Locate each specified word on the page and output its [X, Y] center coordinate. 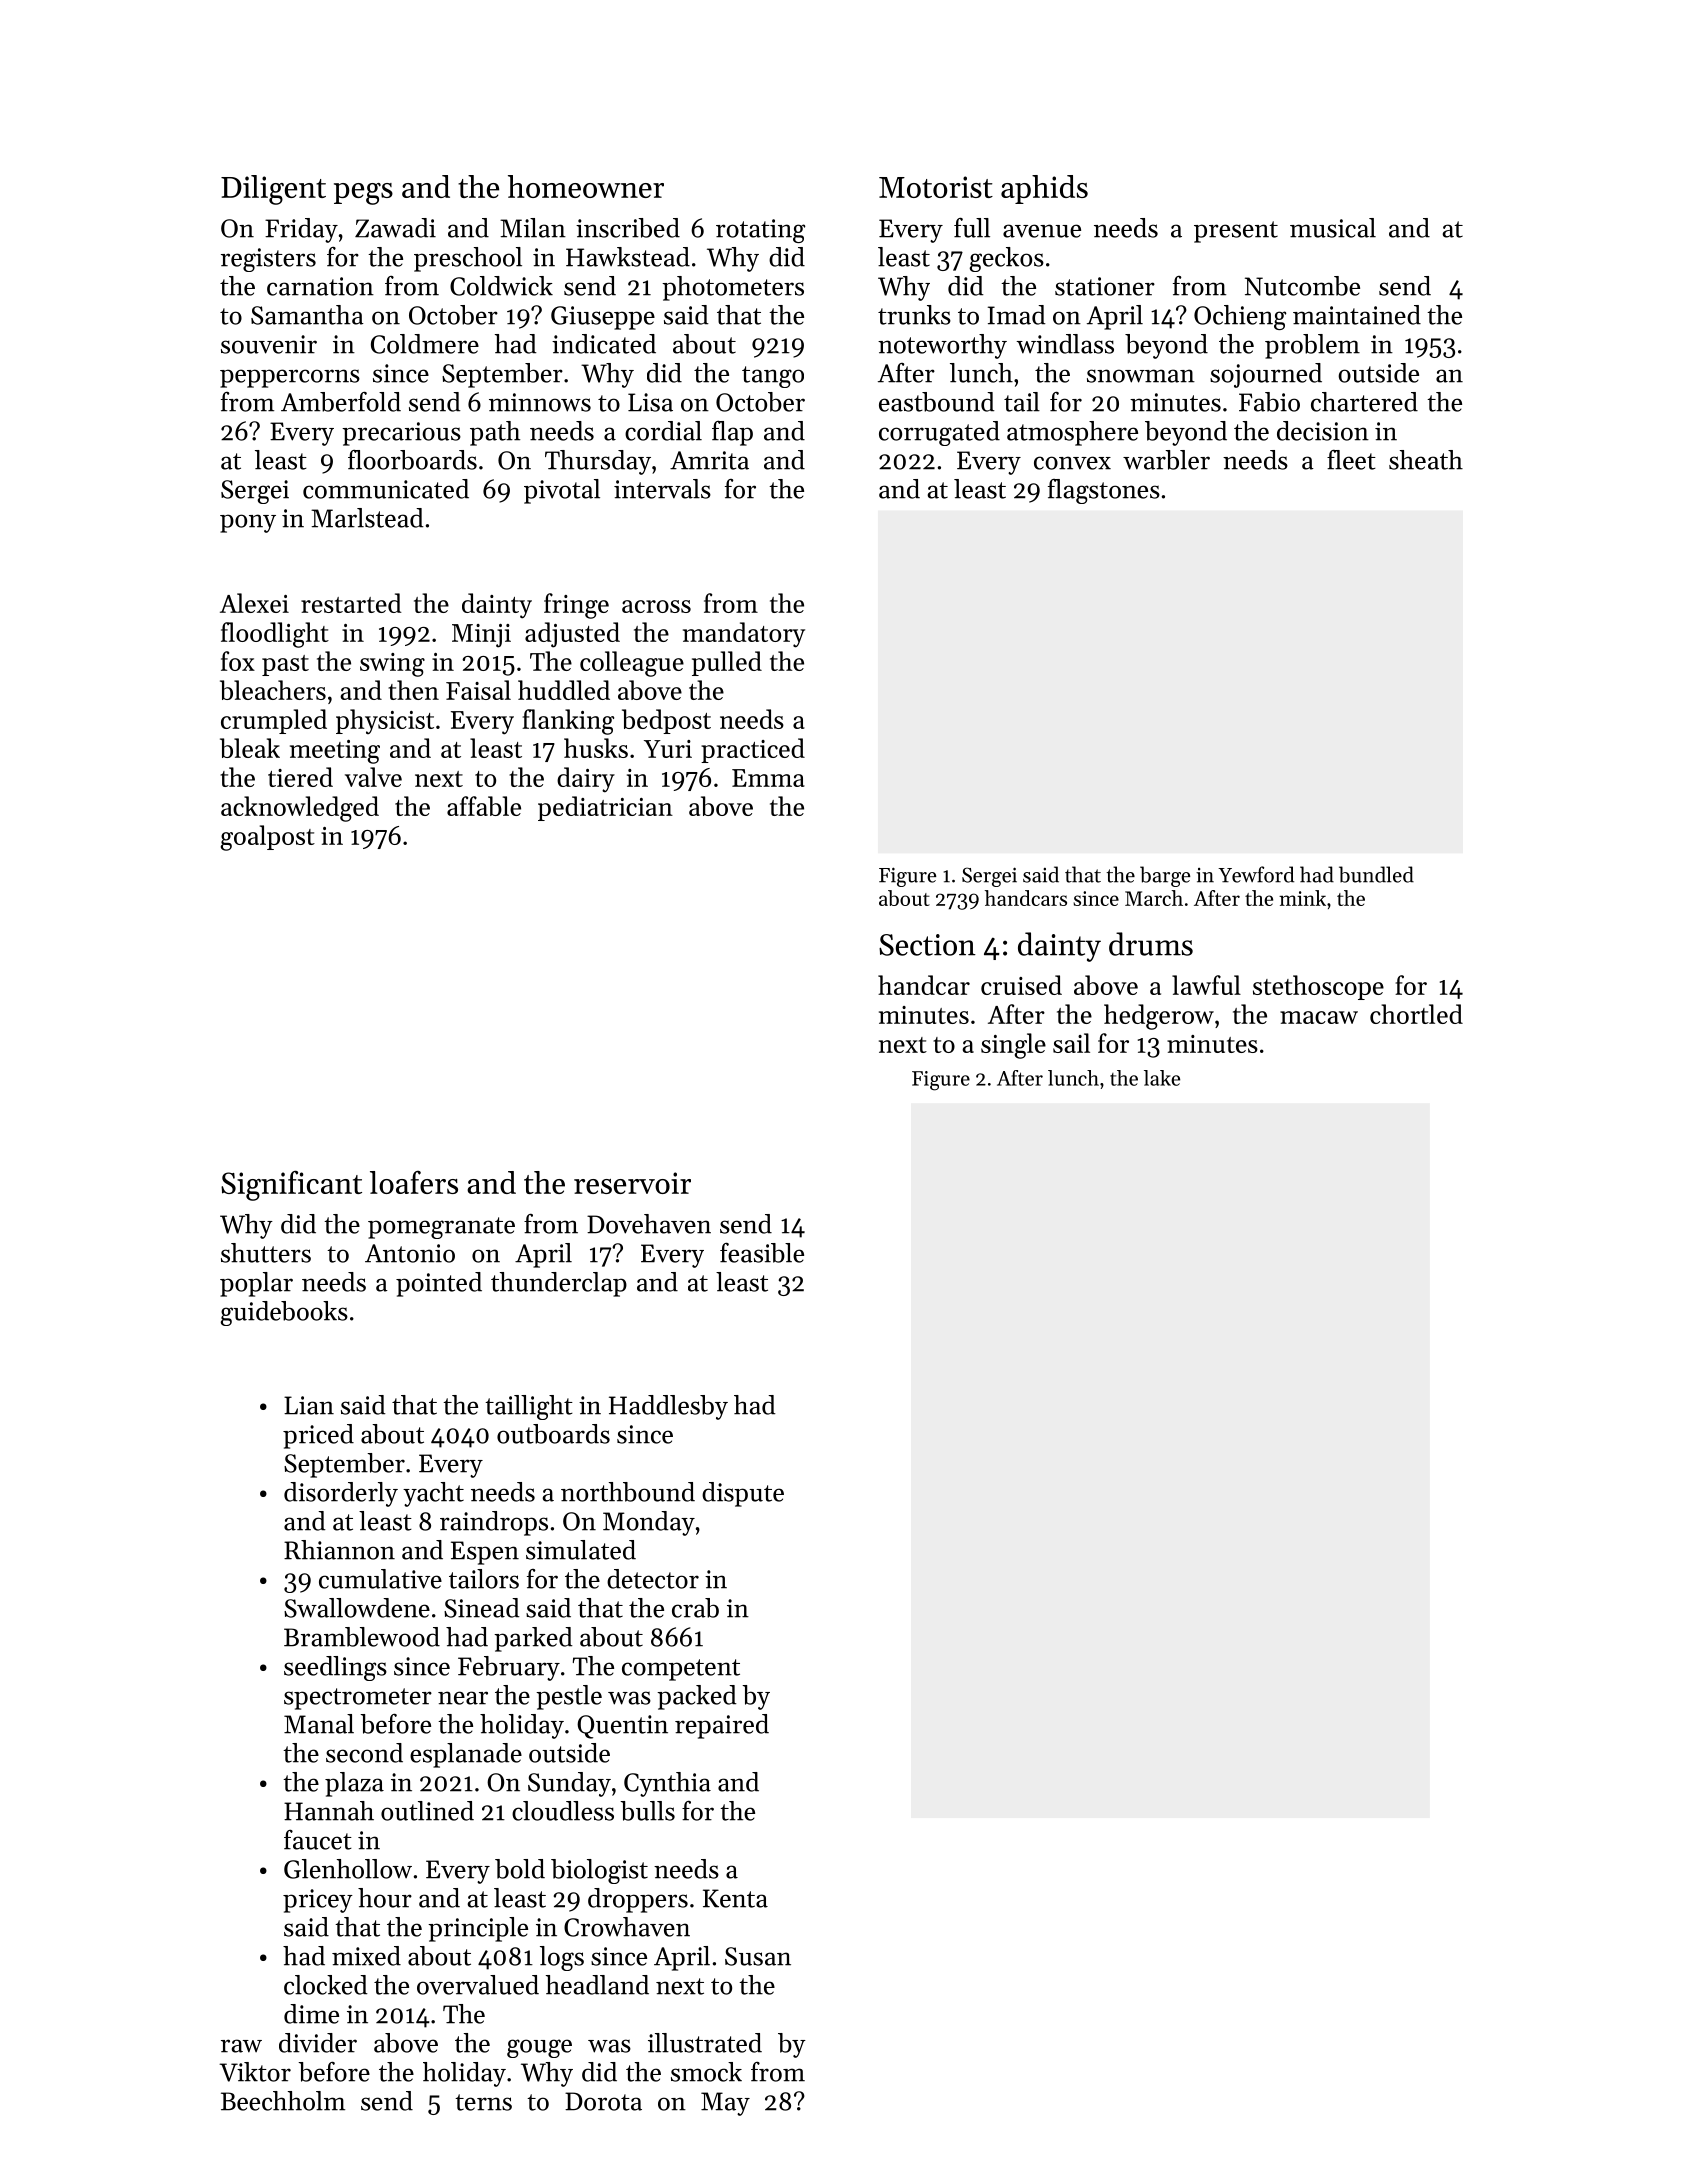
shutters [266, 1253]
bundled [1376, 874]
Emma [768, 778]
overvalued [478, 1985]
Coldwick [501, 286]
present [1236, 232]
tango [773, 377]
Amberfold [341, 402]
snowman [1141, 376]
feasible [762, 1253]
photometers [733, 288]
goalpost [268, 838]
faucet [318, 1840]
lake [1162, 1078]
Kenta [735, 1898]
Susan [758, 1956]
